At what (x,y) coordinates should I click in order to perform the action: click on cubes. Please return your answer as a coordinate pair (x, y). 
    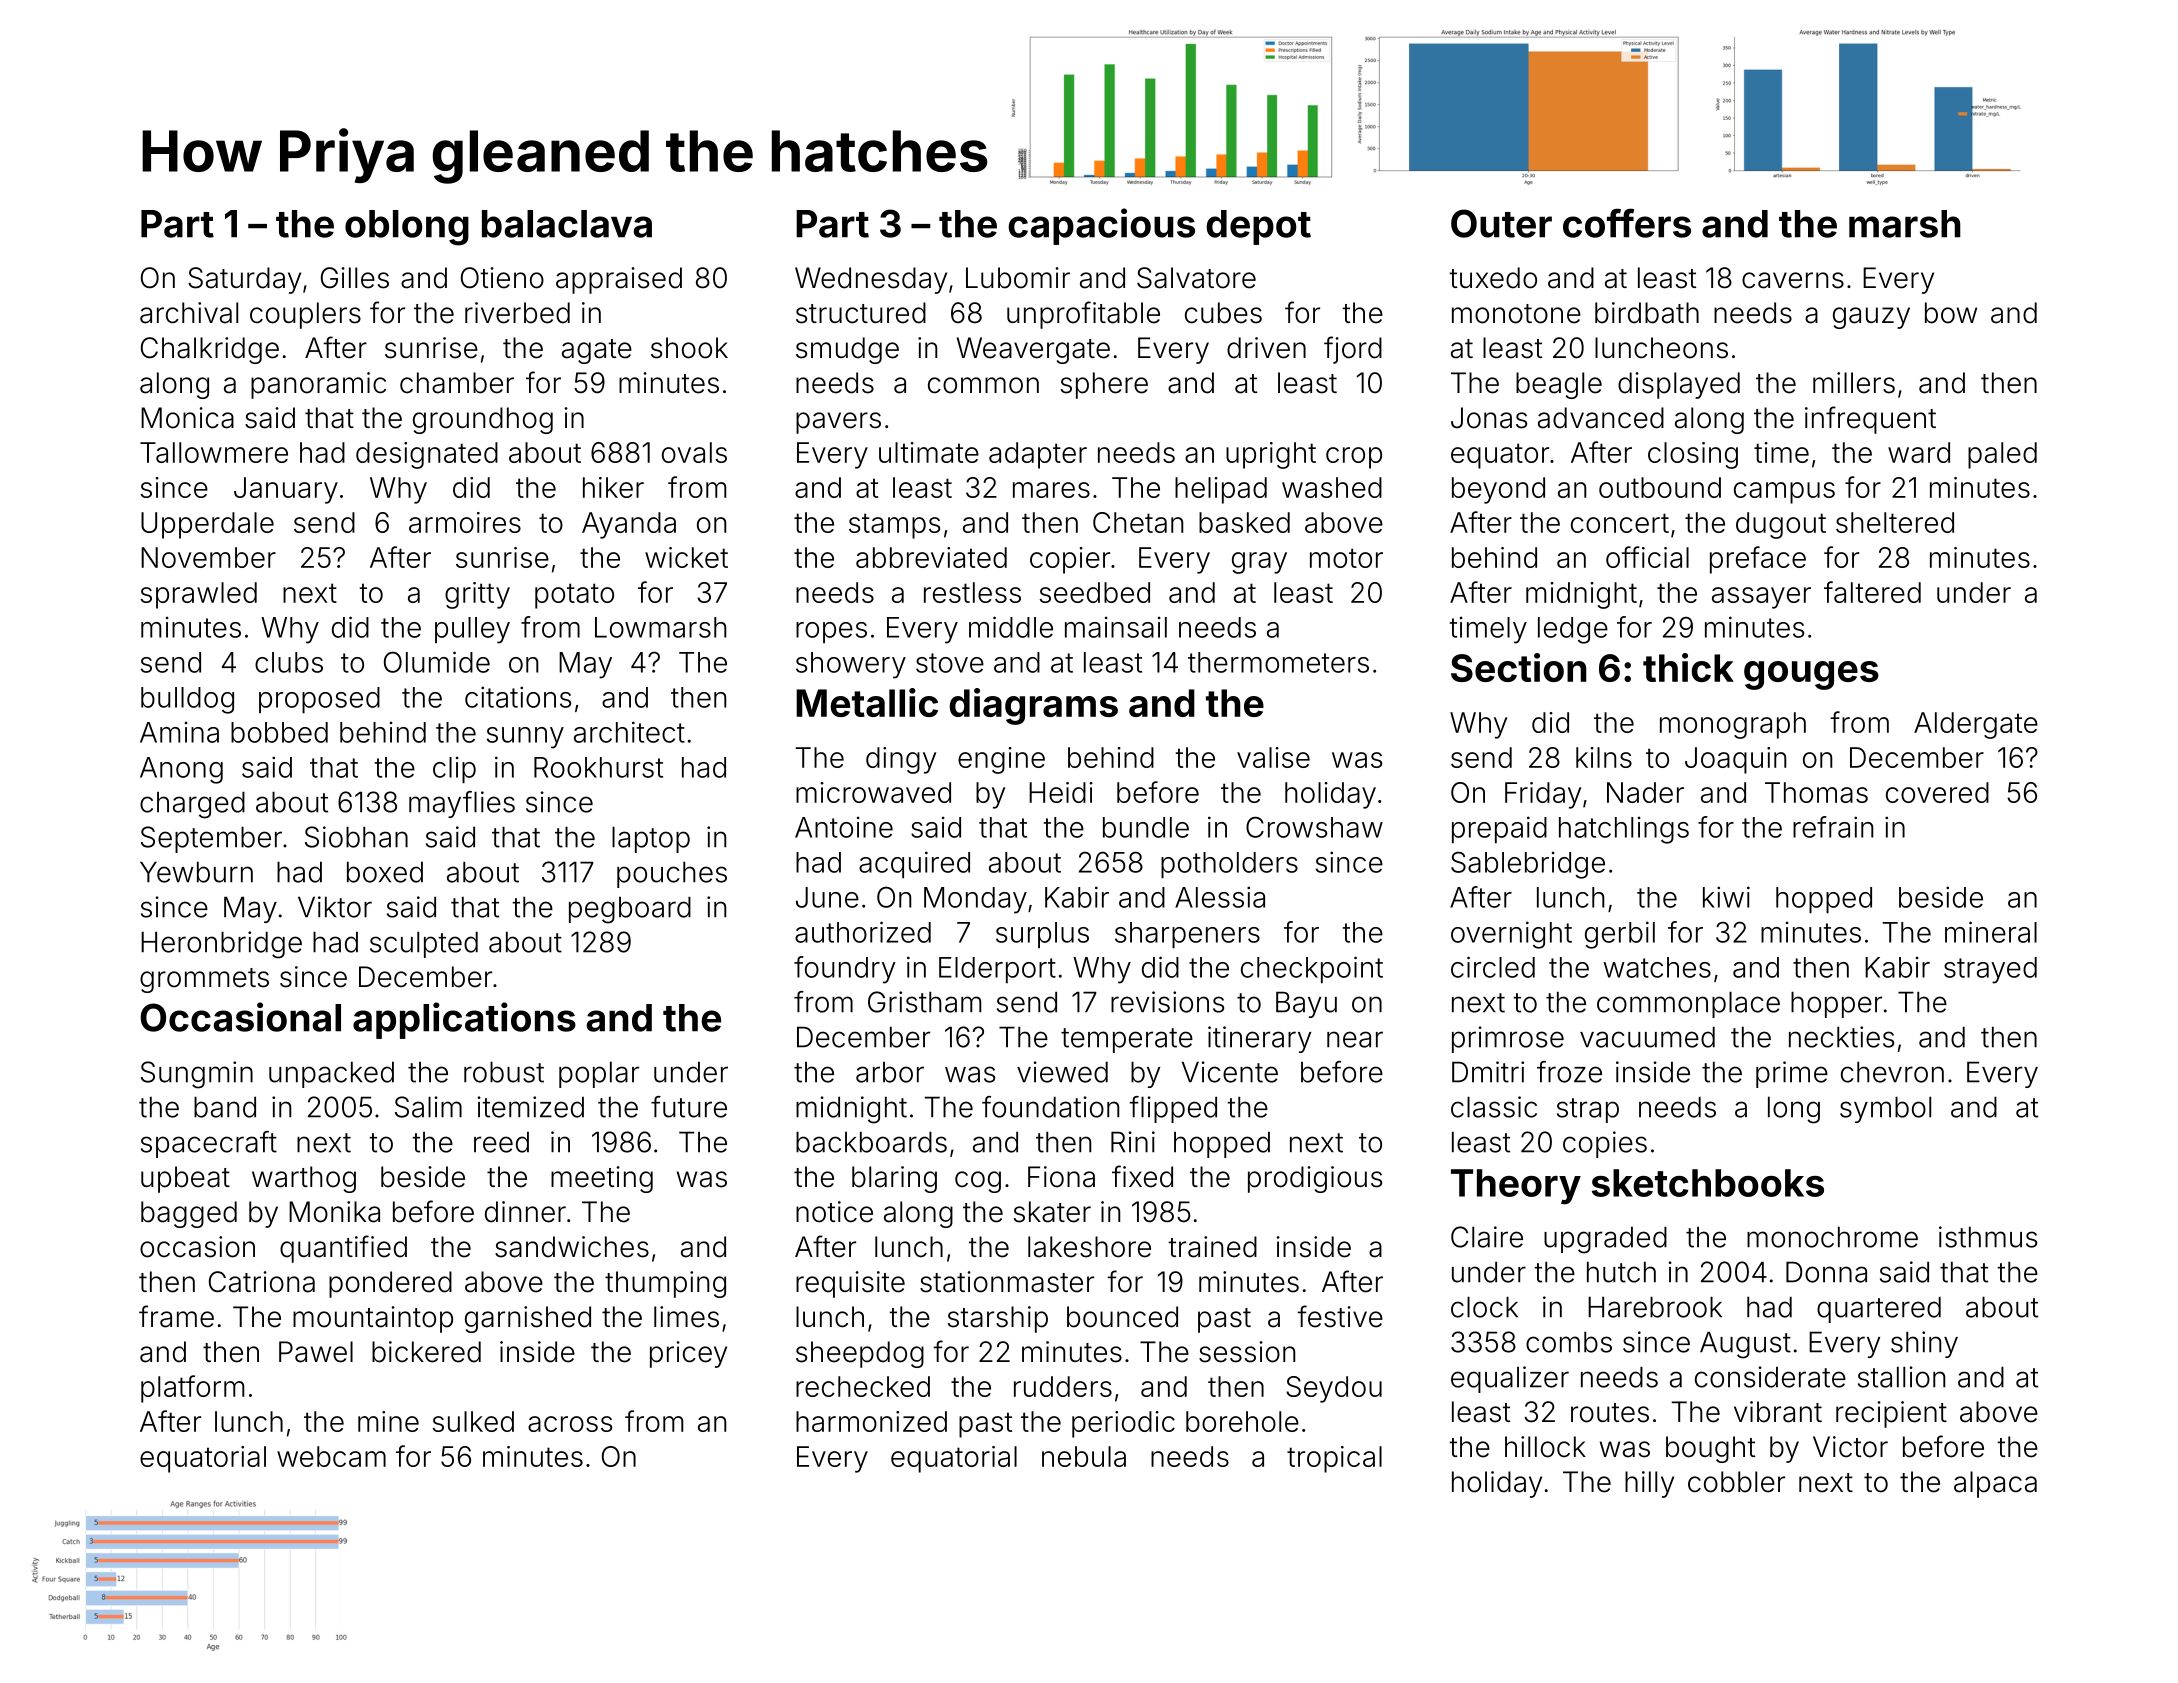
    Looking at the image, I should click on (1223, 313).
